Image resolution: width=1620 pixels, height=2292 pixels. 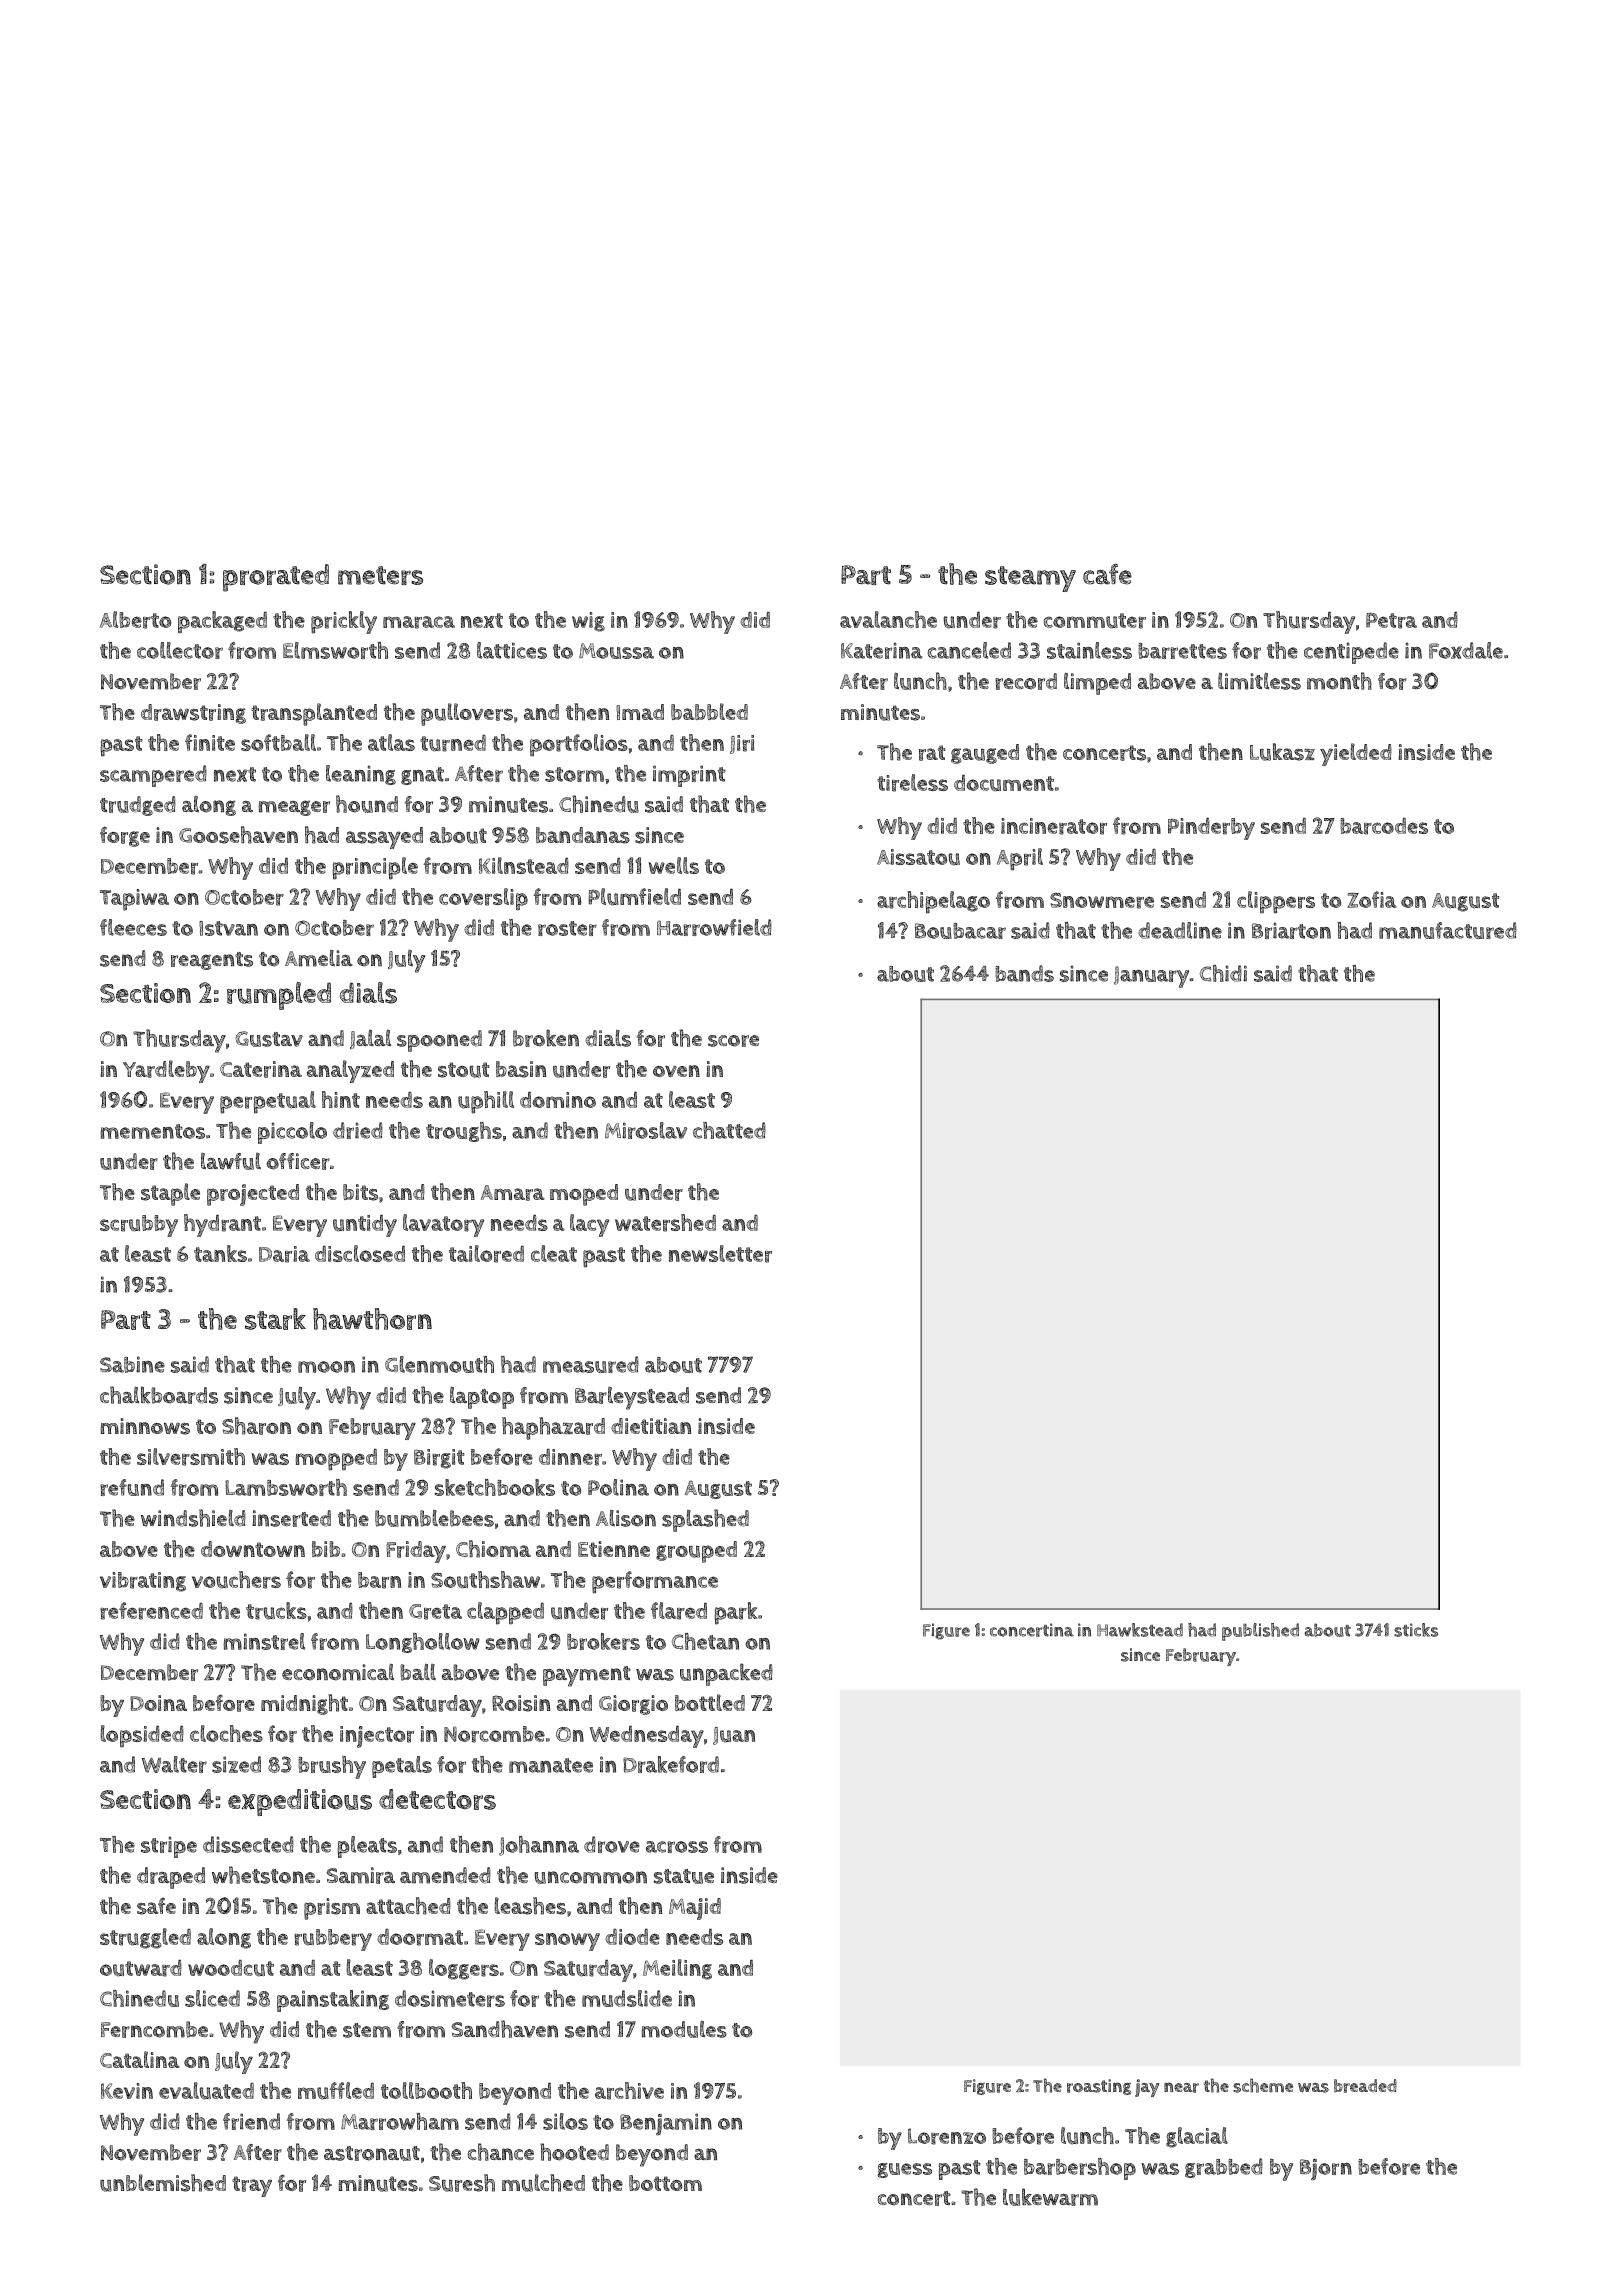 I want to click on bottom, so click(x=665, y=2183).
